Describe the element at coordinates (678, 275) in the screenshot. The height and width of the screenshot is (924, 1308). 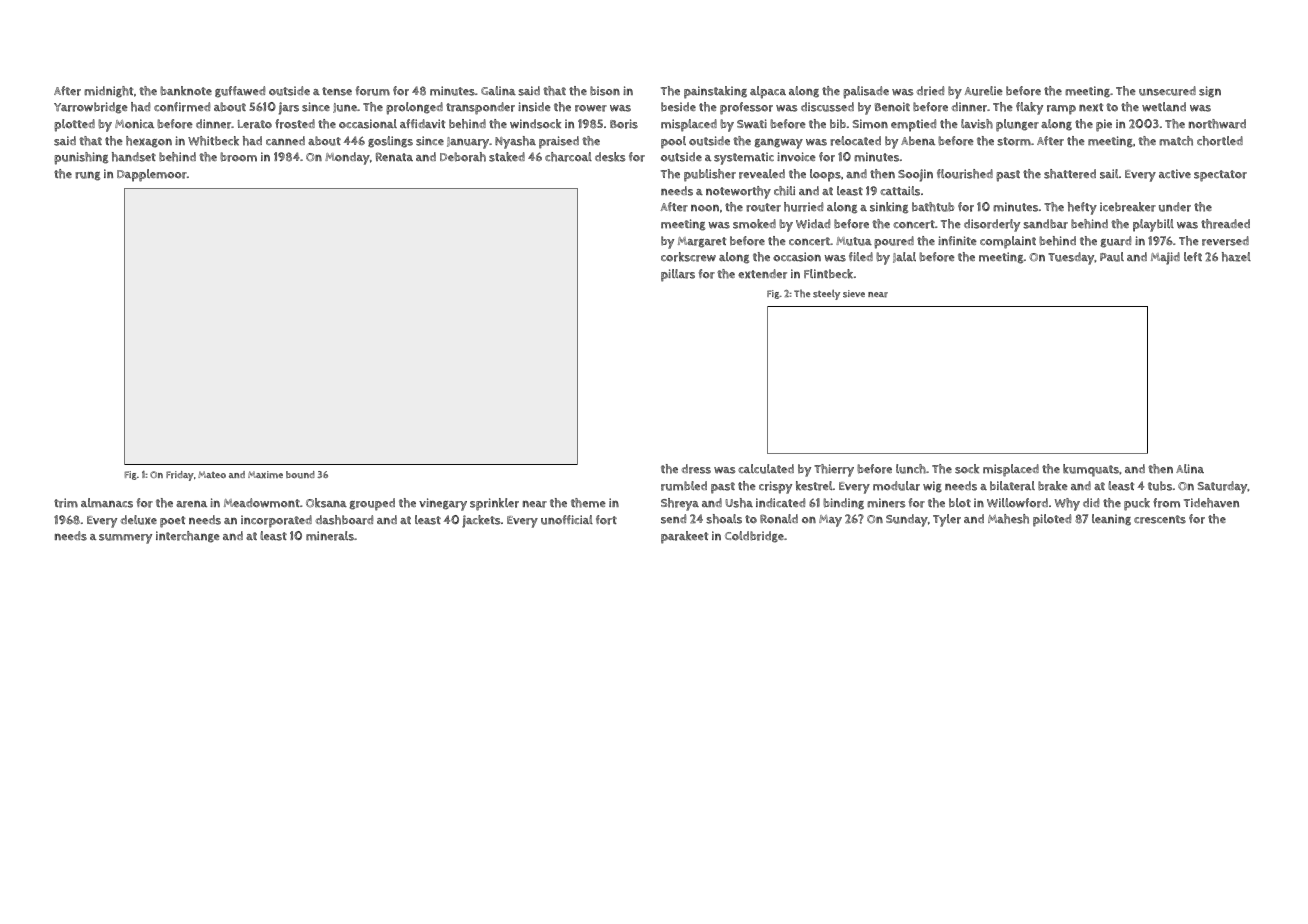
I see `pillars` at that location.
